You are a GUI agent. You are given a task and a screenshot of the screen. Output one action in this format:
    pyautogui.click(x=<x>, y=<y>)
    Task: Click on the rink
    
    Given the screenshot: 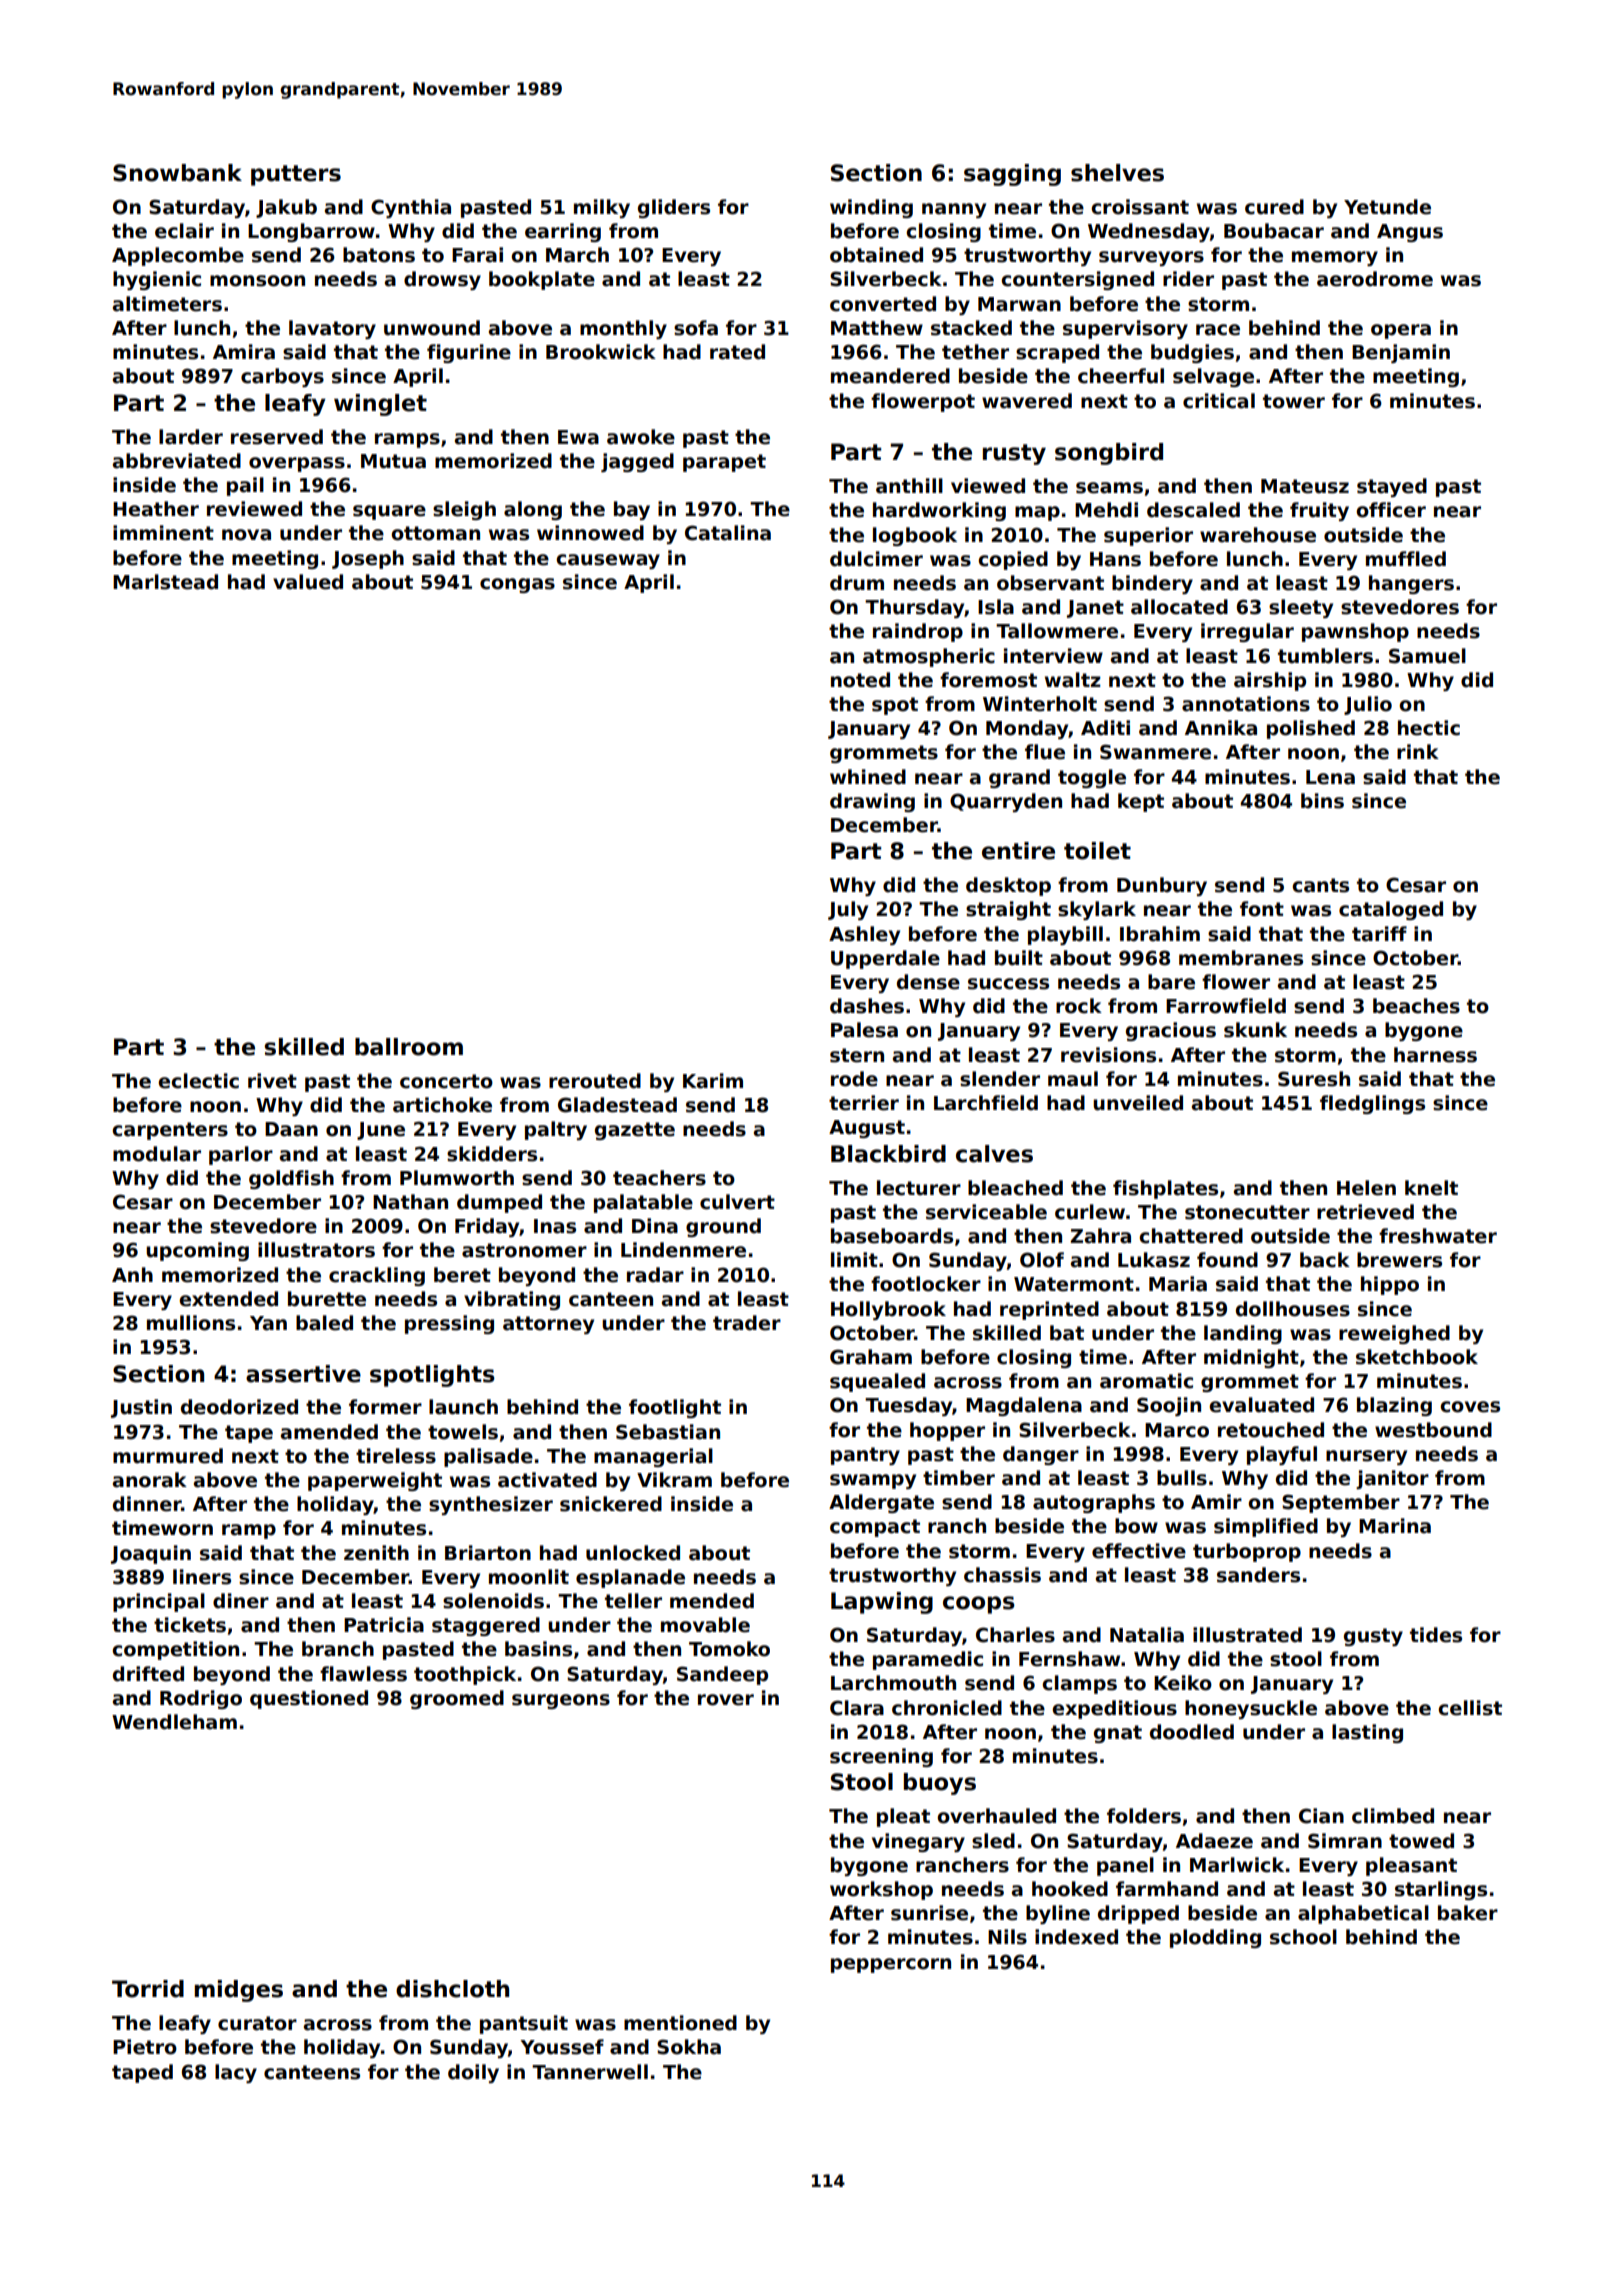 What is the action you would take?
    pyautogui.click(x=1418, y=751)
